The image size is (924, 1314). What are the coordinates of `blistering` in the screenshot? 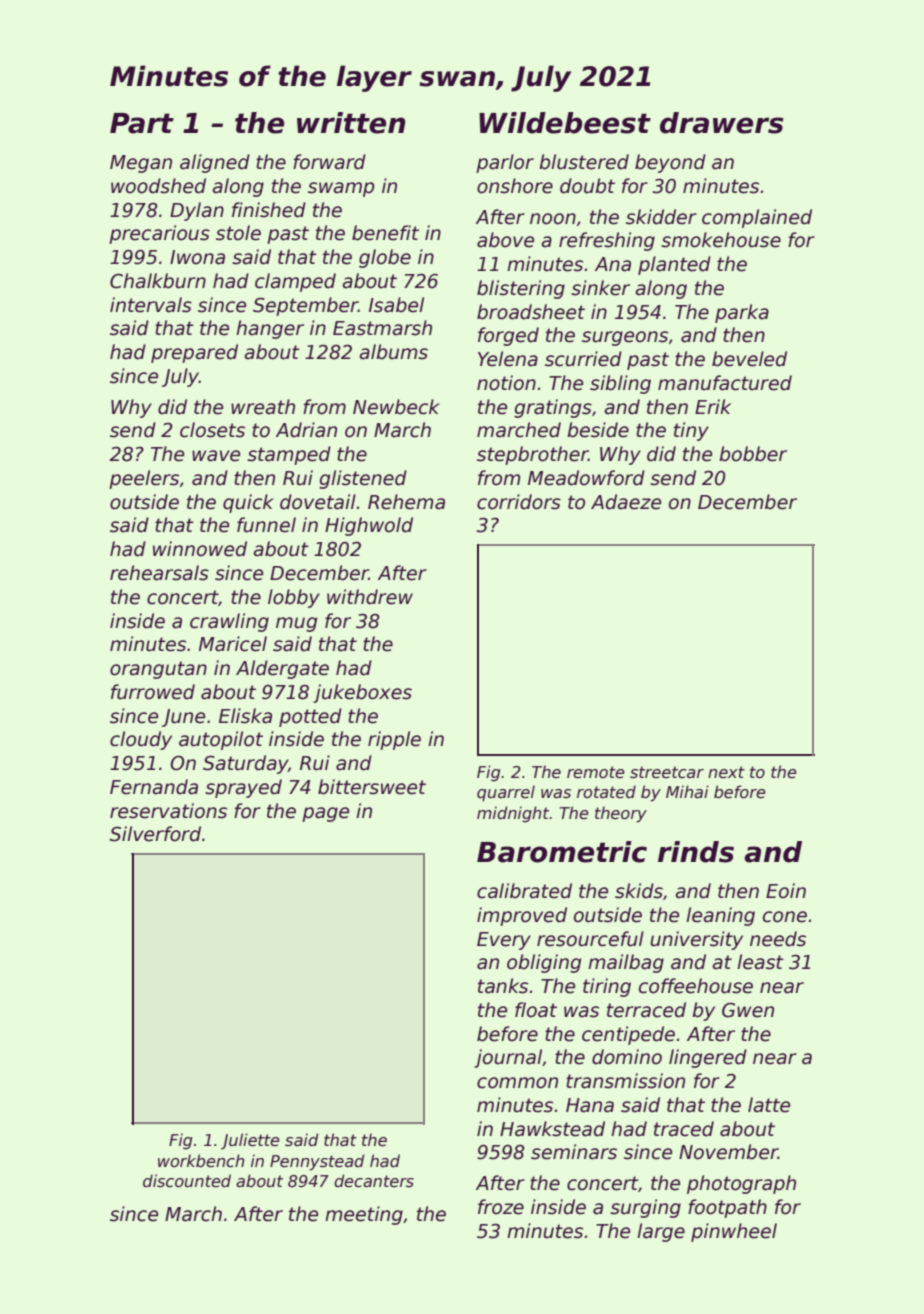 It's located at (521, 289).
